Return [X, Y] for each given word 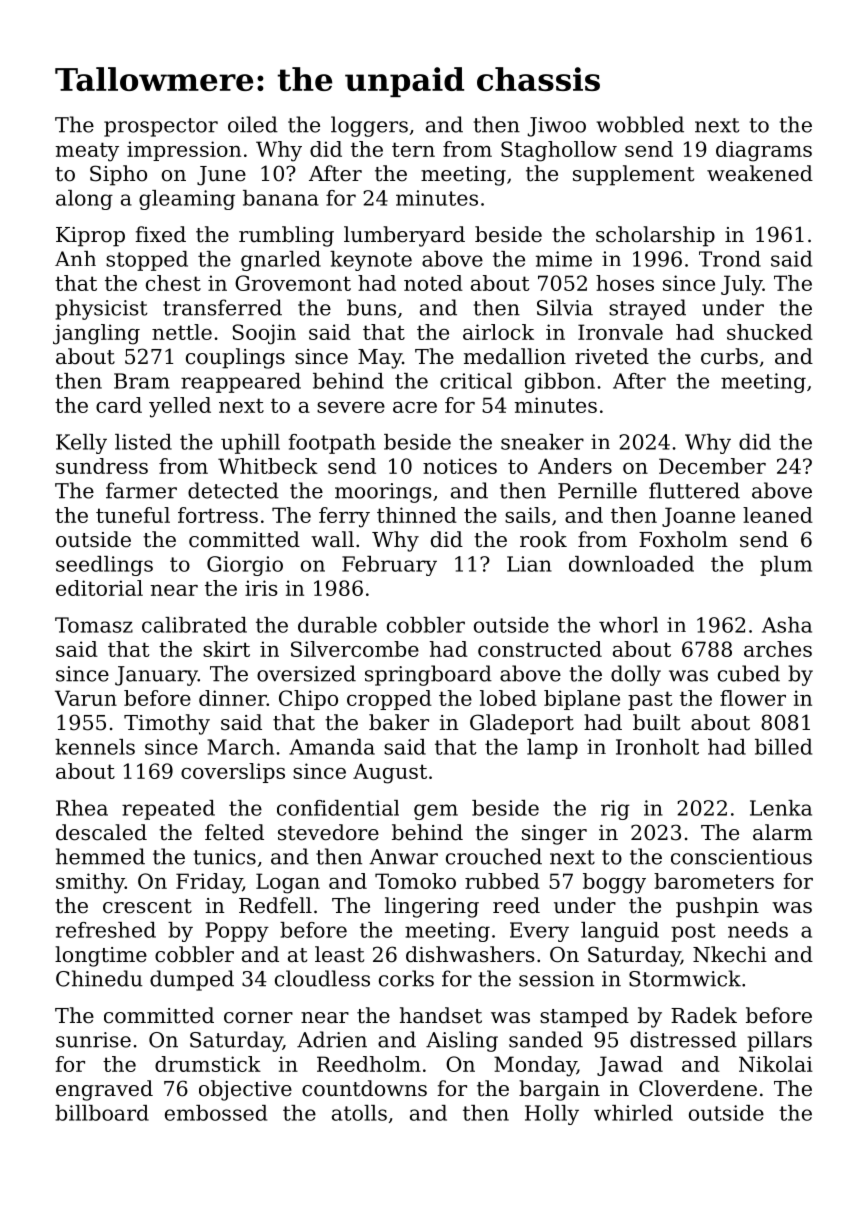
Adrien [332, 1039]
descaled [101, 832]
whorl [628, 625]
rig [615, 810]
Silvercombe [355, 649]
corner [258, 1018]
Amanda [332, 747]
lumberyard [404, 236]
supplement [633, 175]
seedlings [104, 566]
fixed [160, 234]
